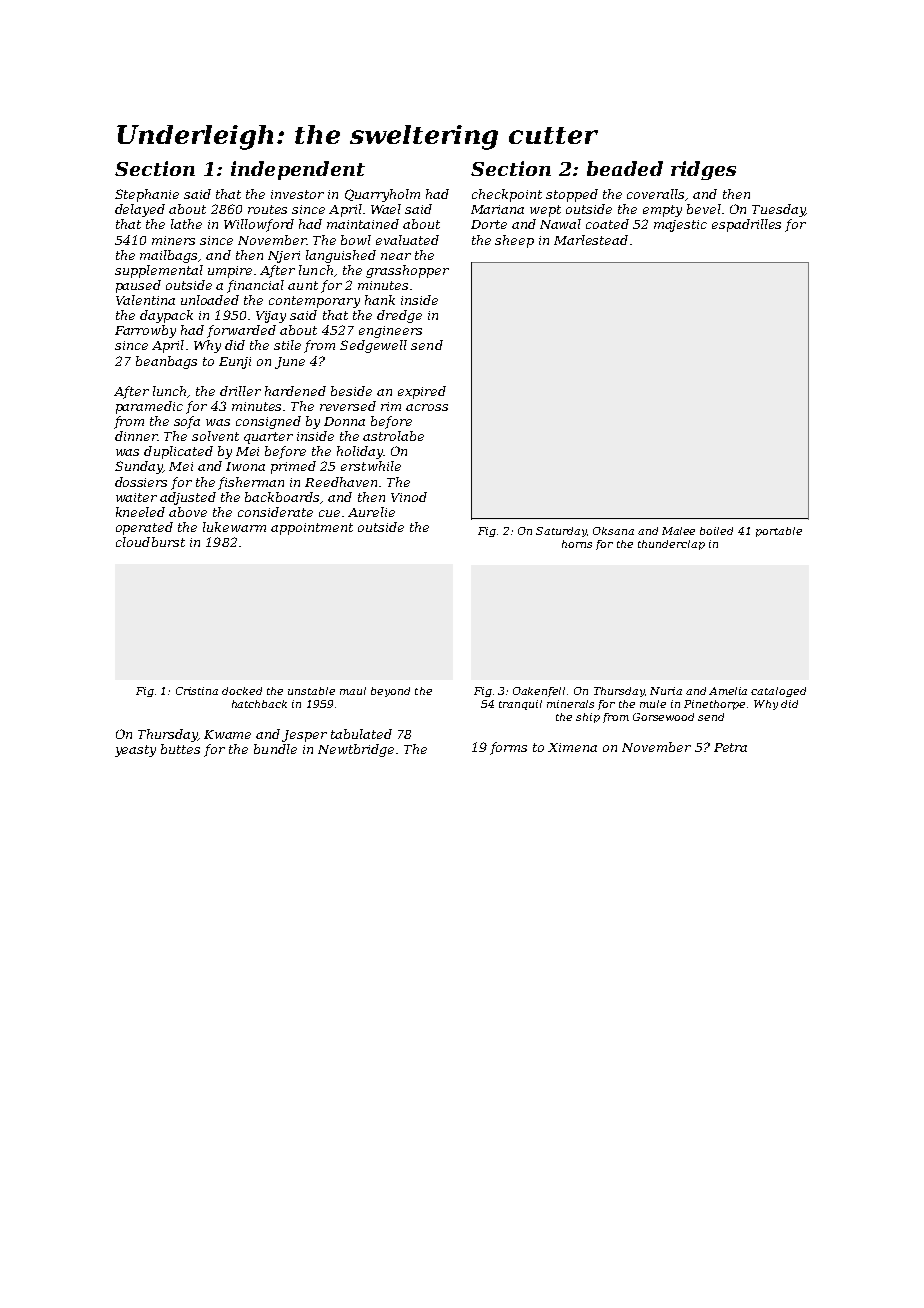 The height and width of the screenshot is (1308, 924). I want to click on cataloged, so click(778, 692).
